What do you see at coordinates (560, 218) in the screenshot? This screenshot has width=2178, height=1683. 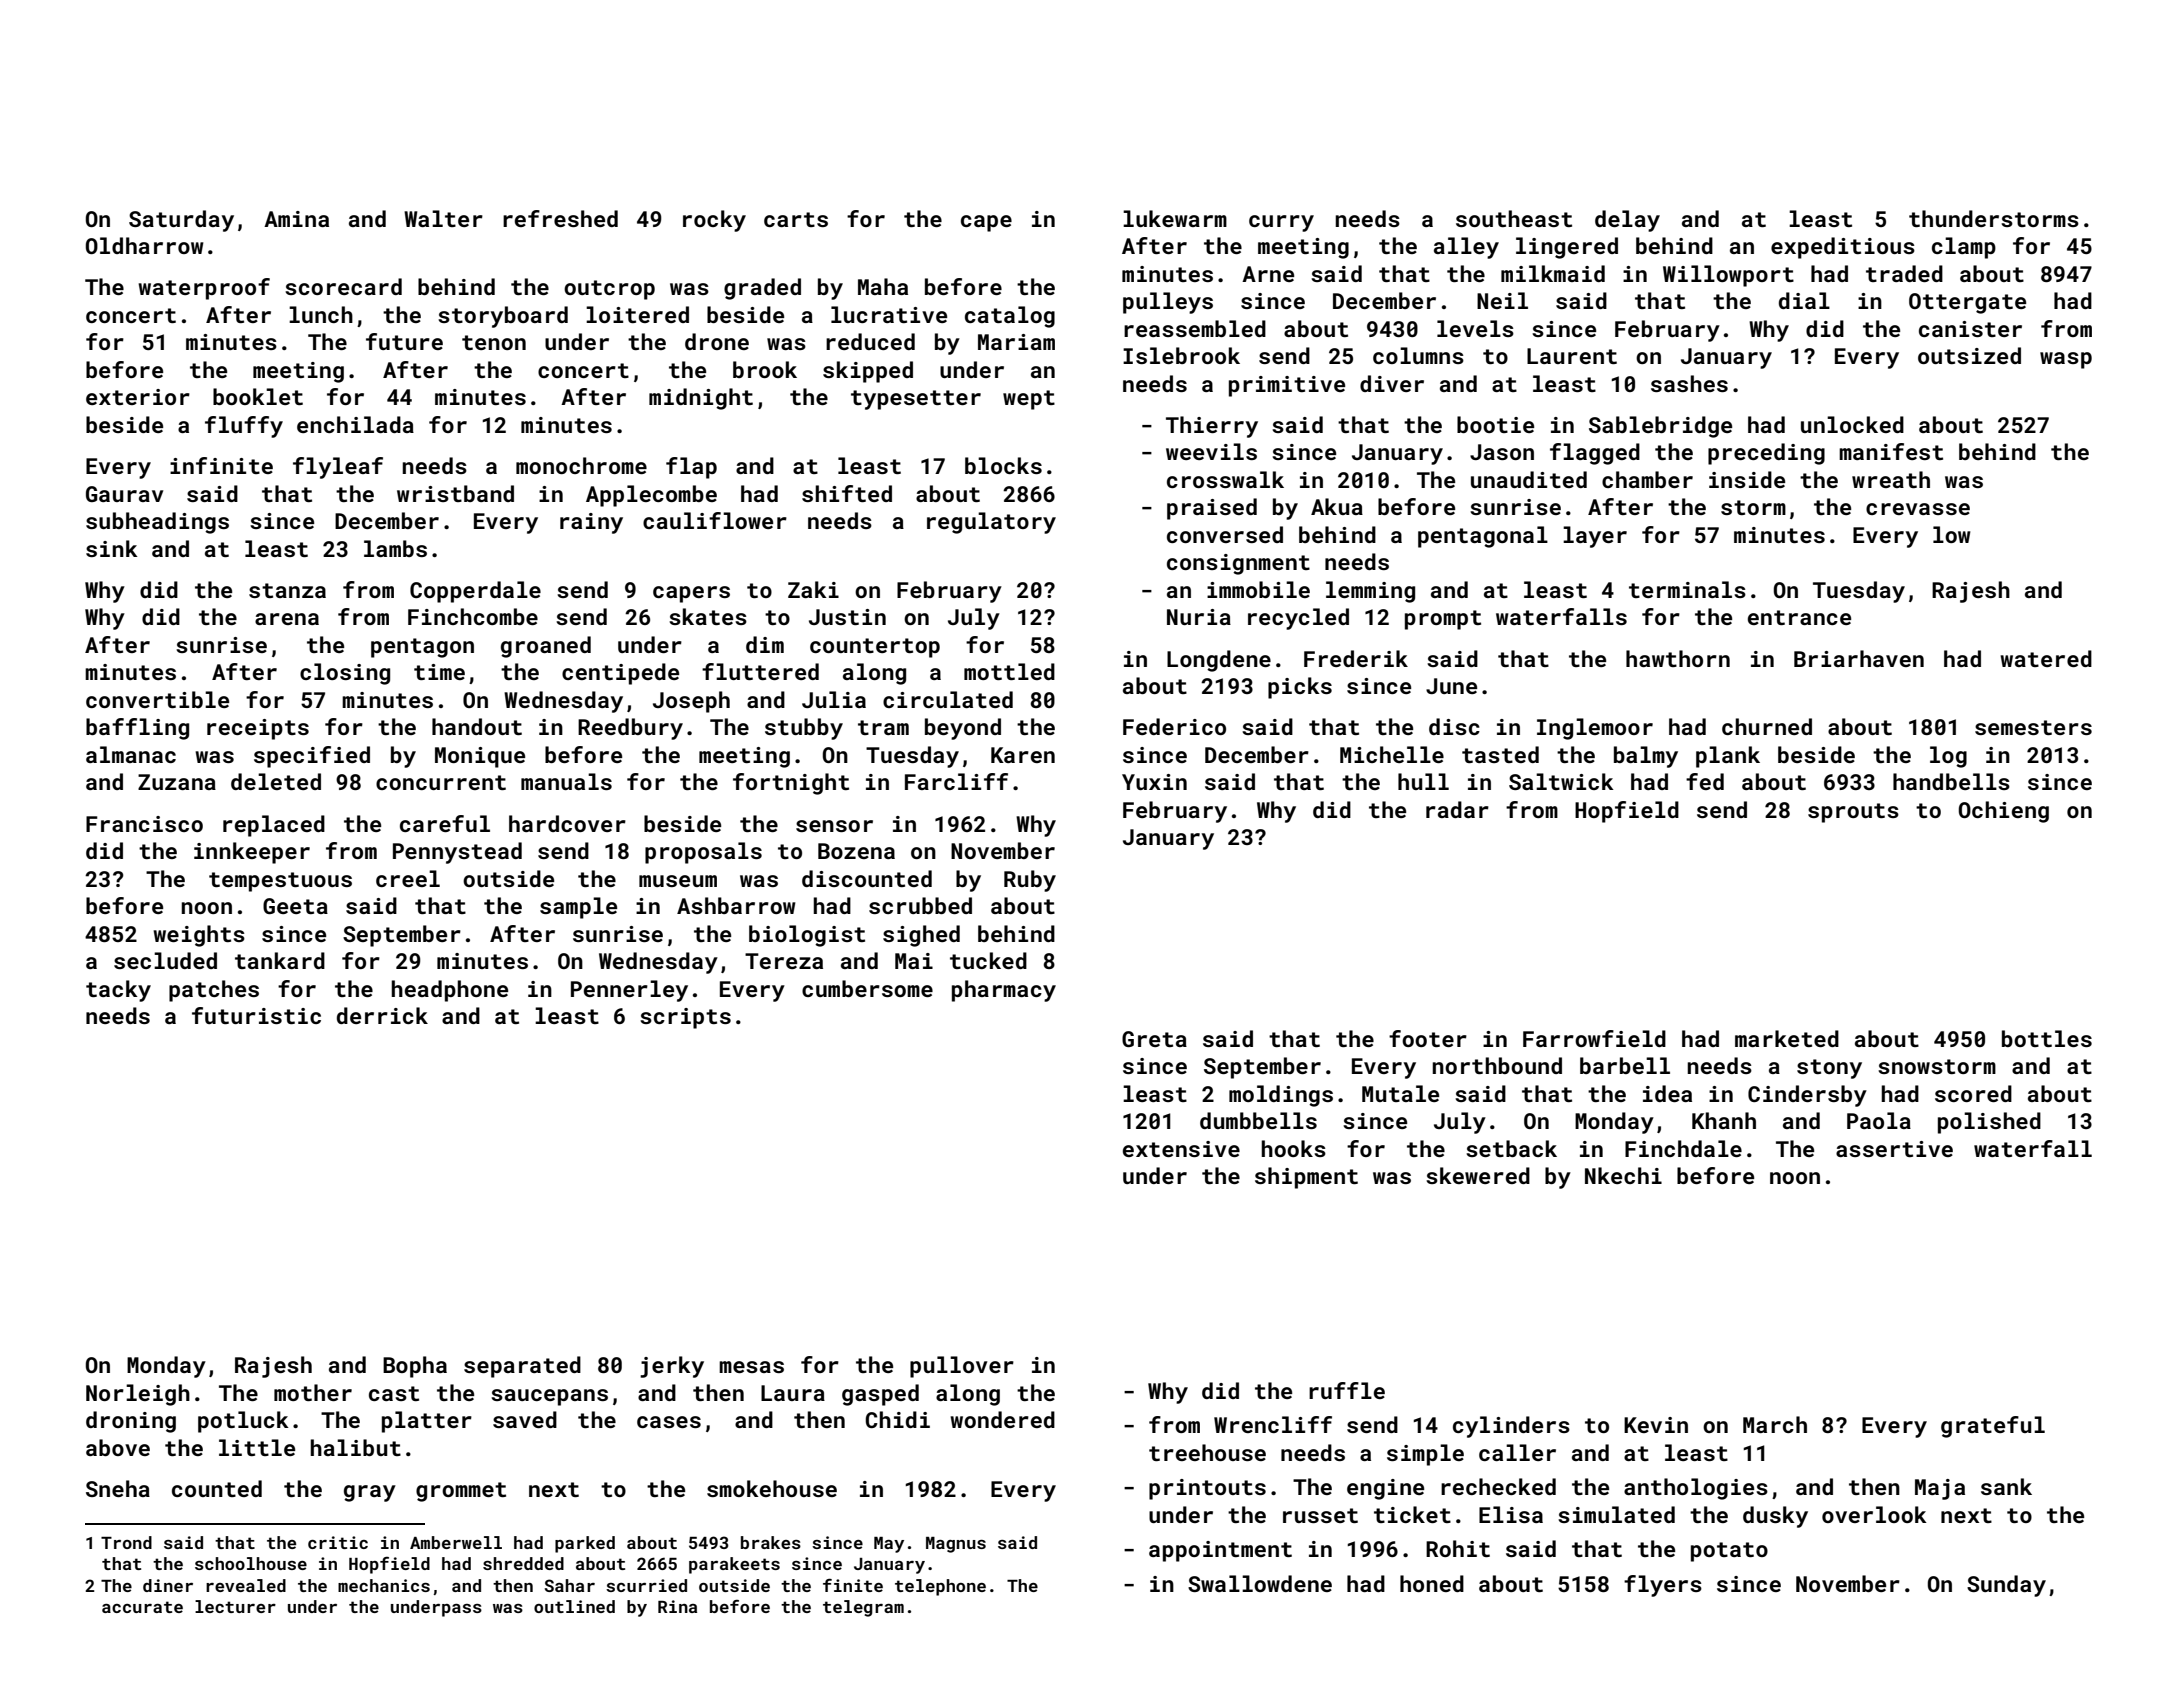 I see `refreshed` at bounding box center [560, 218].
